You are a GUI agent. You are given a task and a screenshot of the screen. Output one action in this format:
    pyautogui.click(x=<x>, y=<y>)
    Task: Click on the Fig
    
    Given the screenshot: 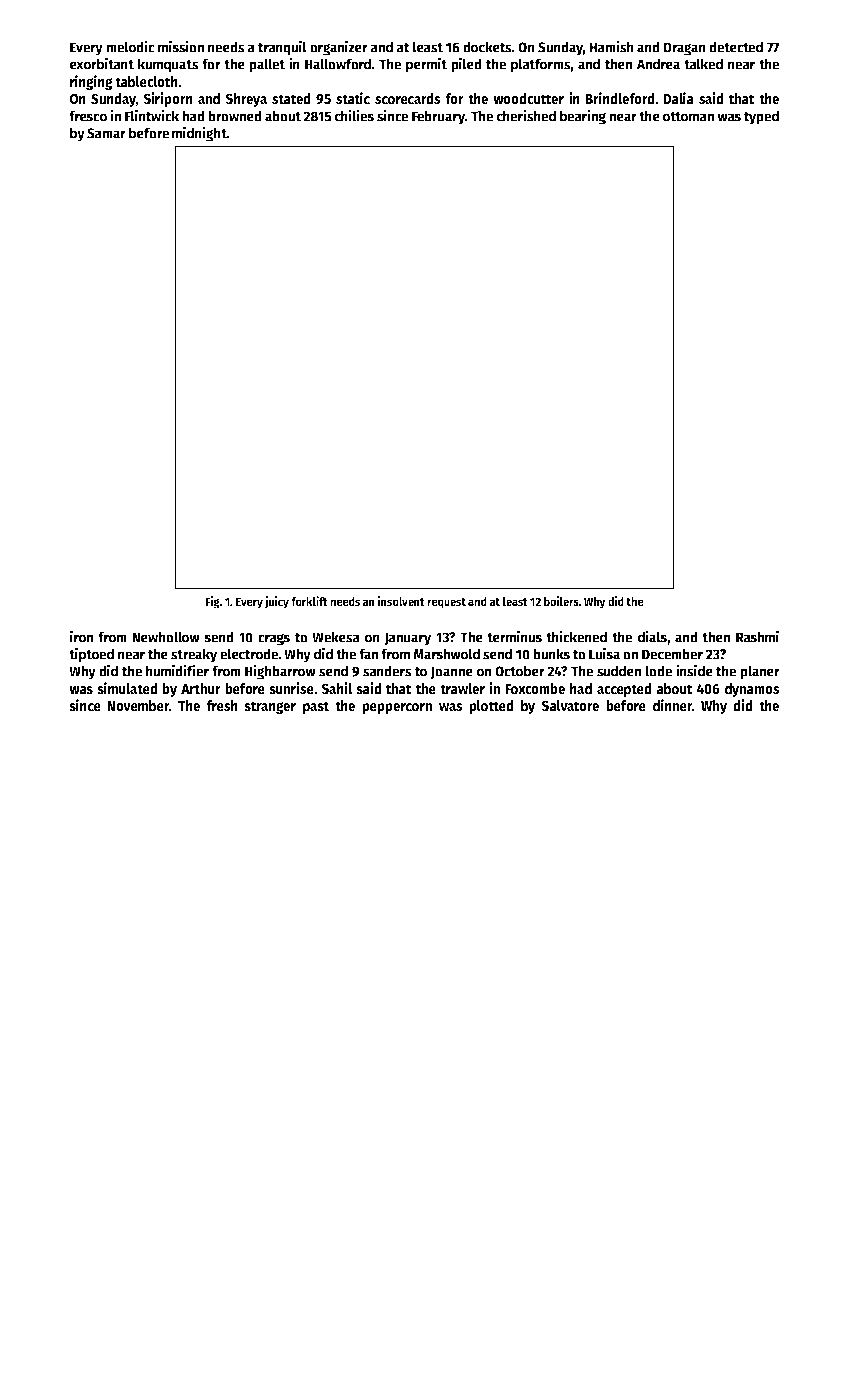 What is the action you would take?
    pyautogui.click(x=213, y=602)
